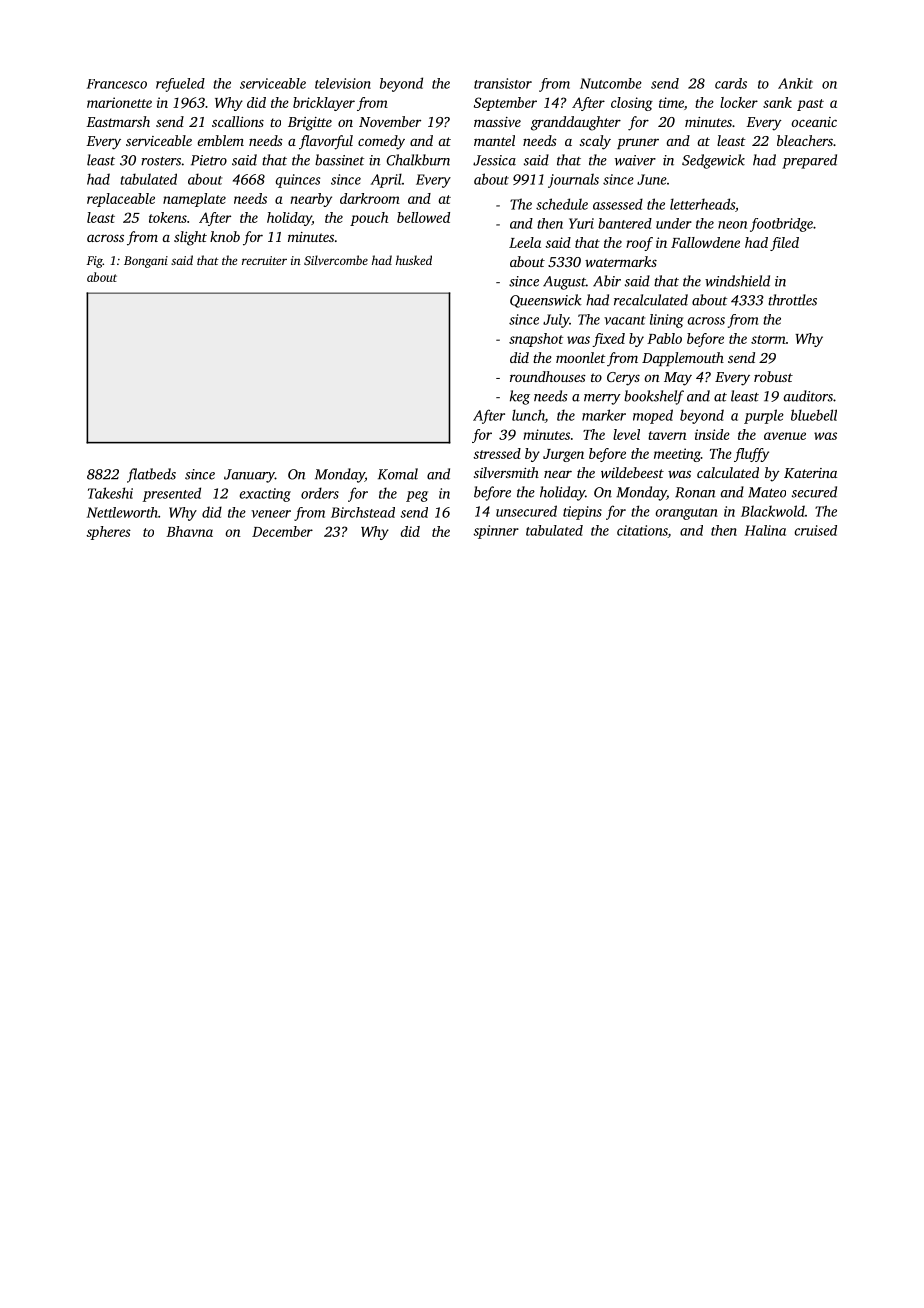 The height and width of the screenshot is (1308, 924). I want to click on Ankit, so click(795, 83).
